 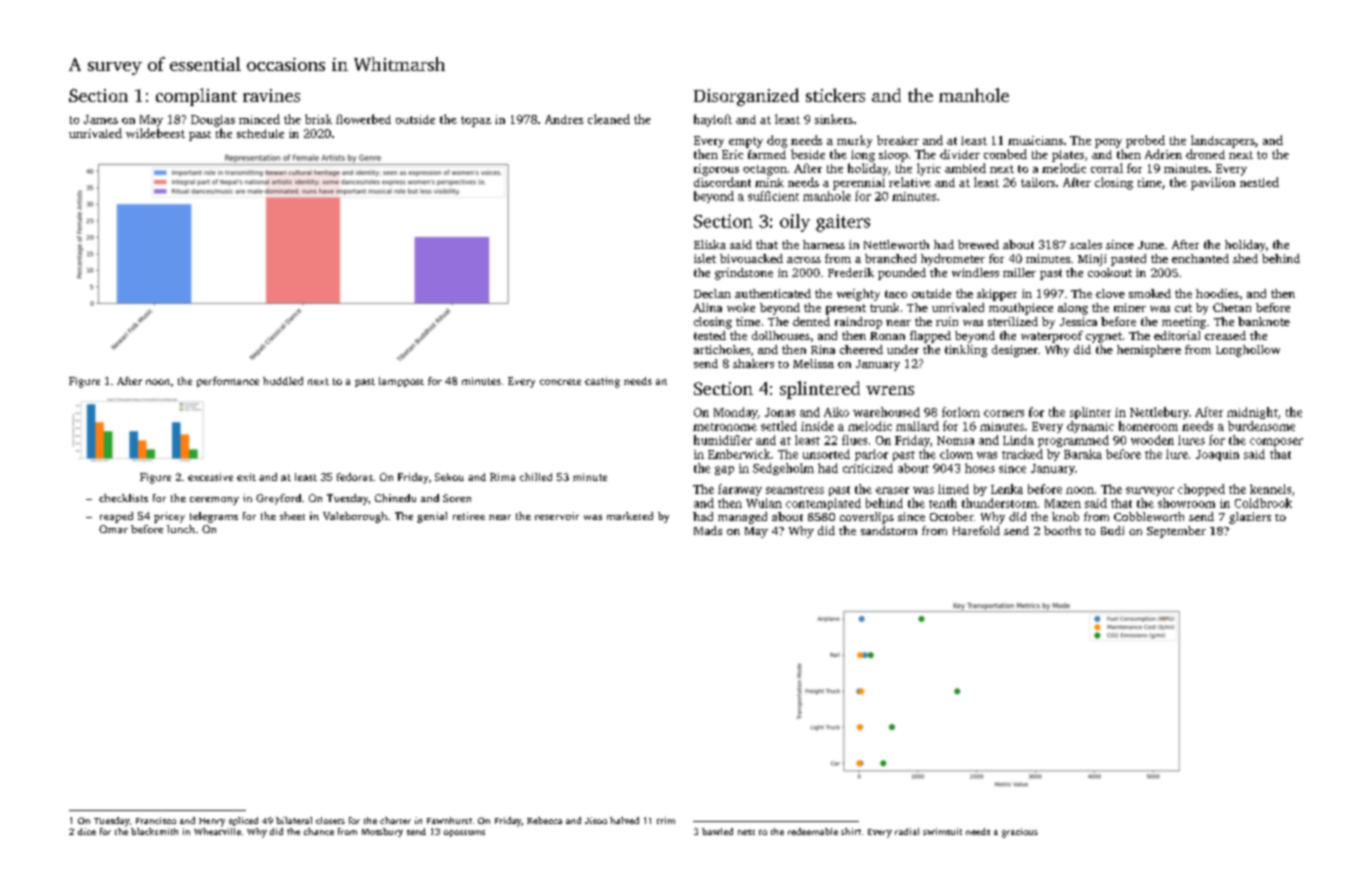 I want to click on ravines, so click(x=271, y=95).
